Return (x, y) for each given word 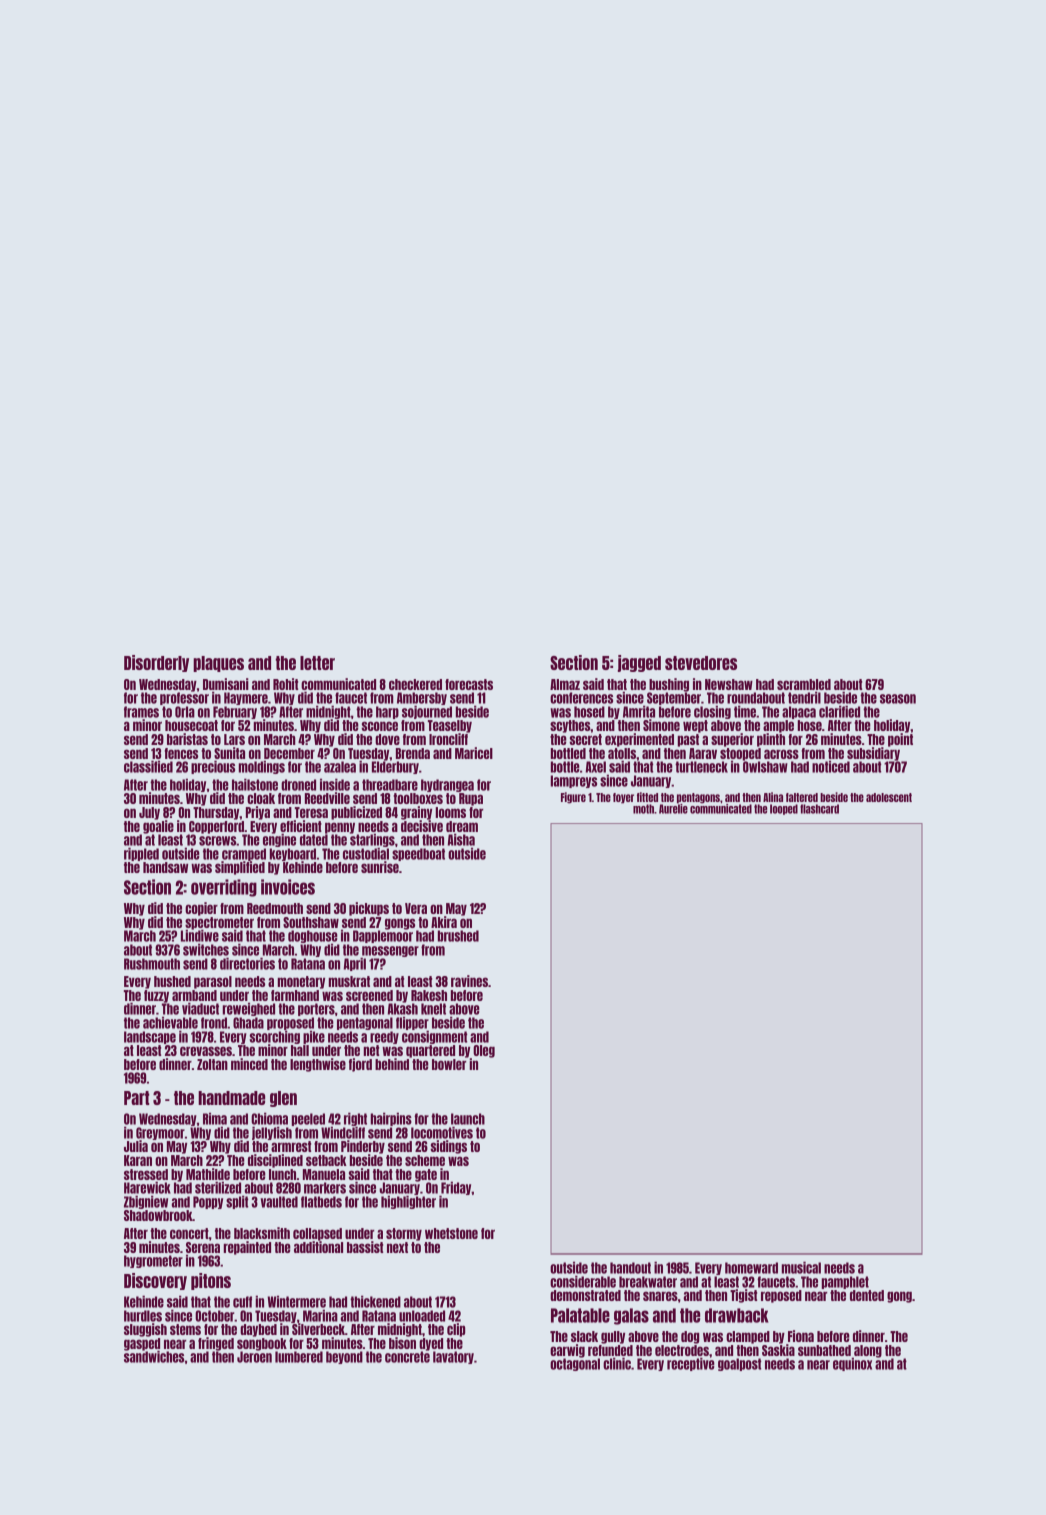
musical (801, 1267)
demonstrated (585, 1295)
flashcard (819, 809)
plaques (218, 664)
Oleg (484, 1051)
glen (283, 1099)
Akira (444, 922)
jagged (639, 663)
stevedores (701, 663)
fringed (216, 1344)
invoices (288, 887)
